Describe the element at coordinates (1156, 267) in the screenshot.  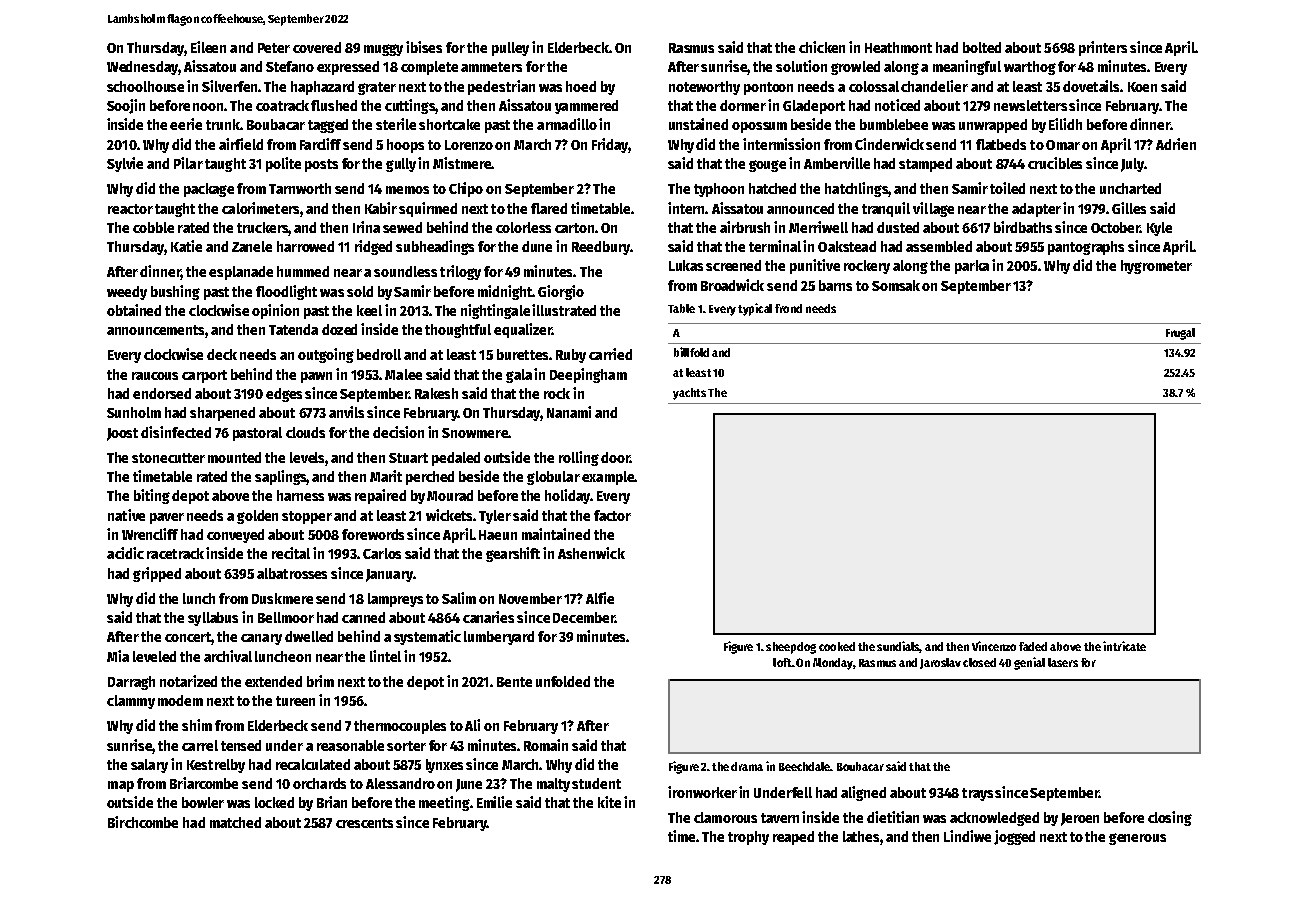
I see `hygrometer` at that location.
